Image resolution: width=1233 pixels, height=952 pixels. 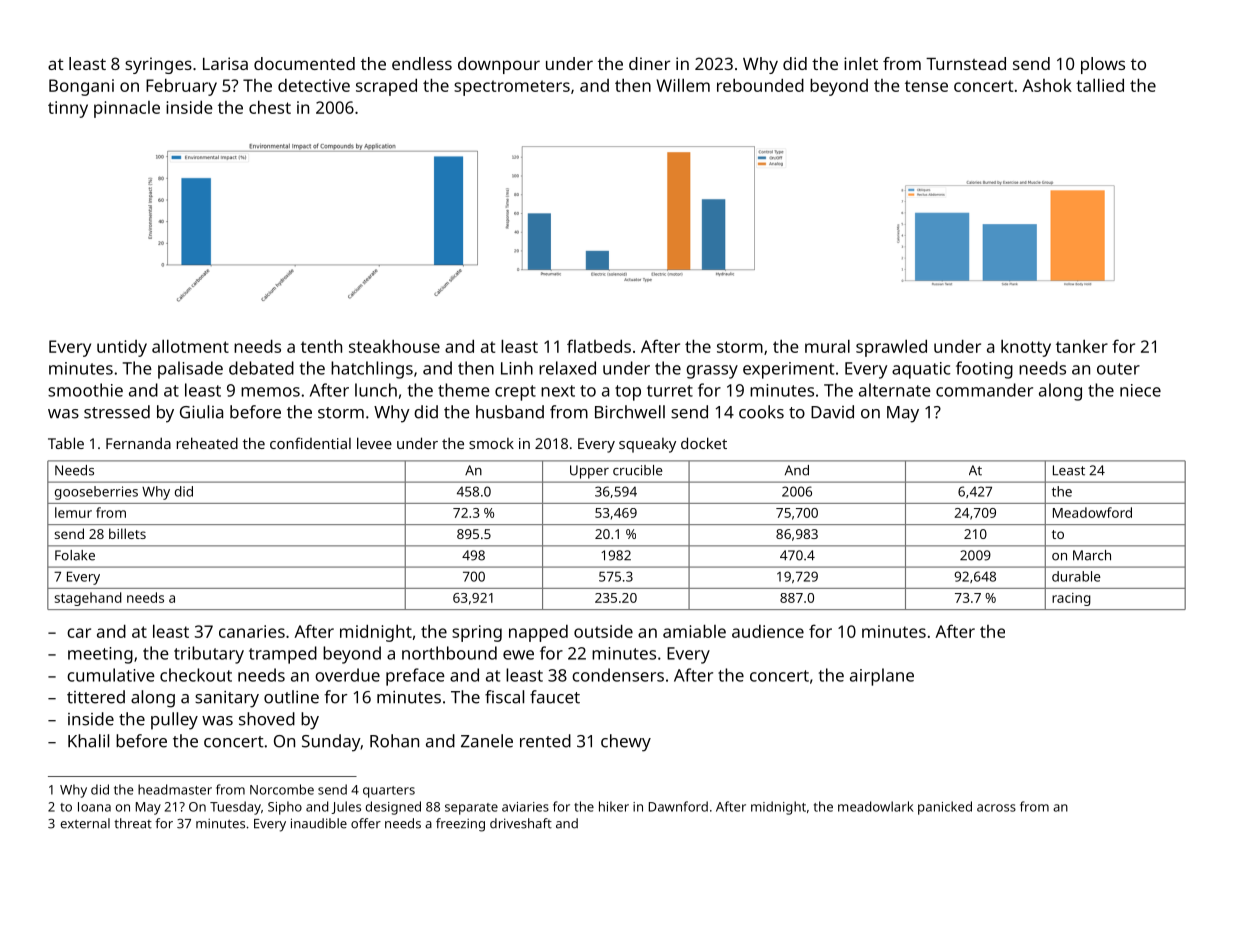 I want to click on documented, so click(x=304, y=63).
